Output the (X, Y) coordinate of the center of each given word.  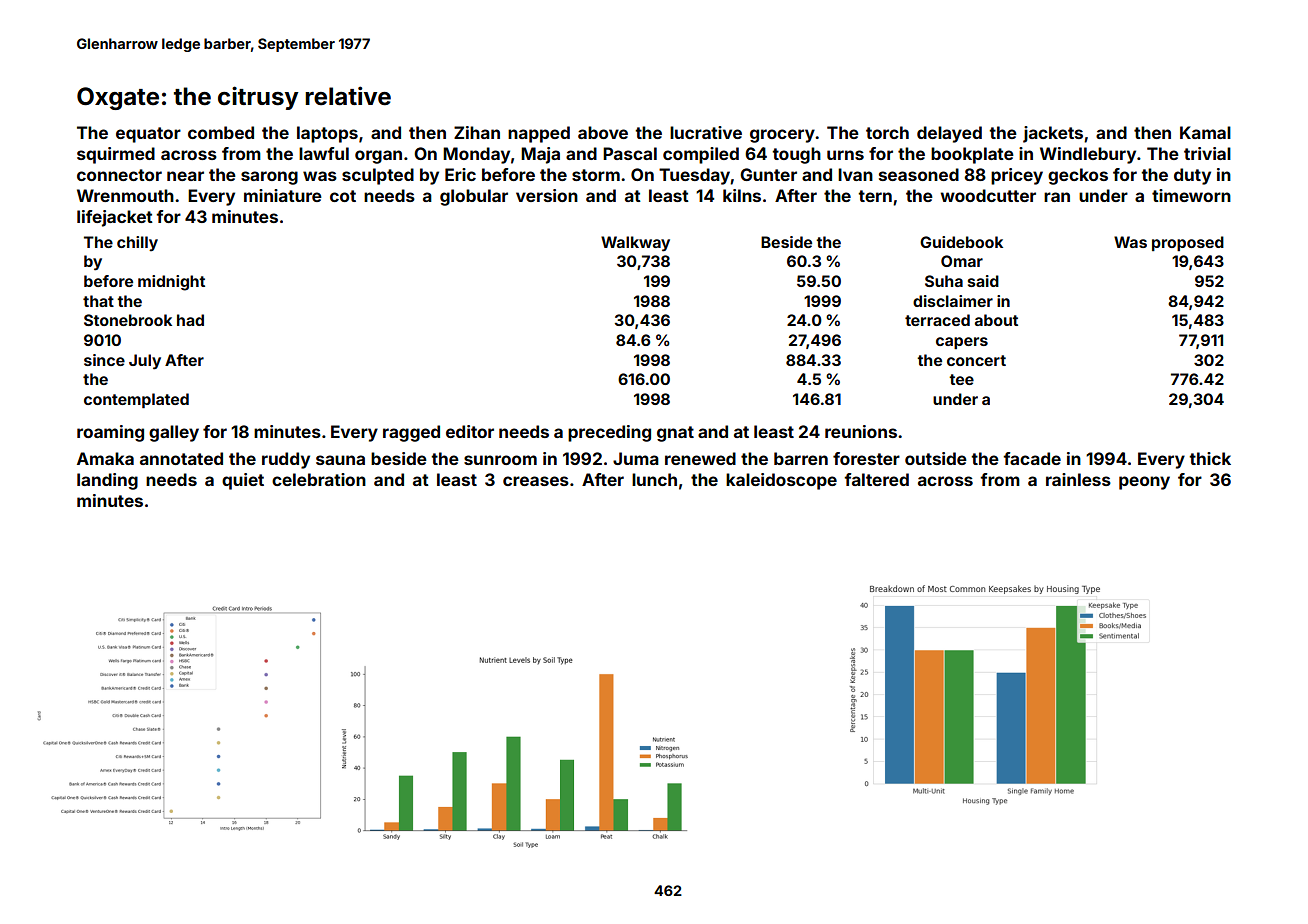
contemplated (136, 400)
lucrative (706, 132)
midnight (171, 283)
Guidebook (961, 242)
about (996, 320)
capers (962, 343)
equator (148, 135)
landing (107, 481)
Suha (944, 281)
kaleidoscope (781, 481)
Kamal (1205, 132)
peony (1144, 483)
